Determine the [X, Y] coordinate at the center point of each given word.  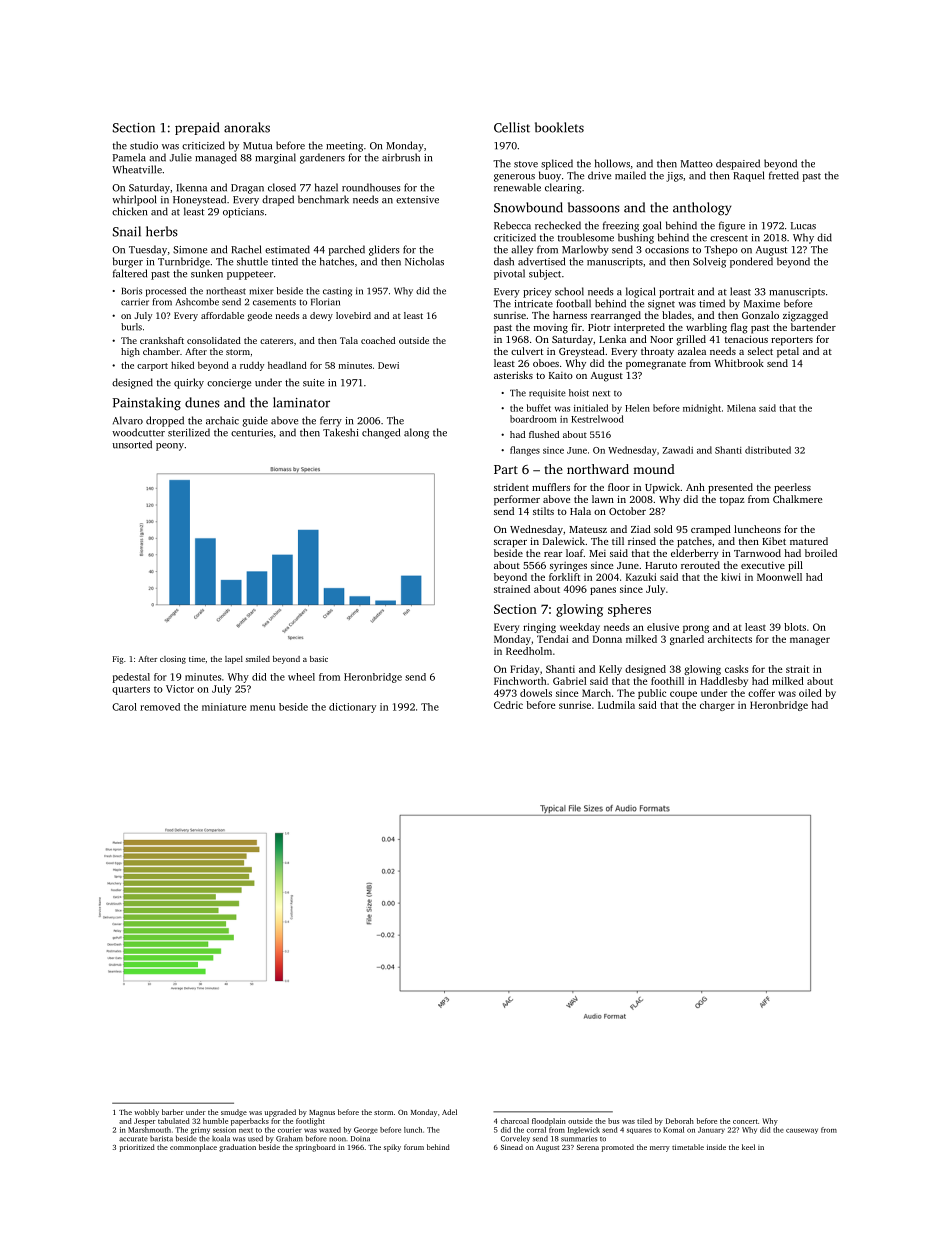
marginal [275, 158]
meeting [344, 147]
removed [160, 707]
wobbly [146, 1113]
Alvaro [128, 420]
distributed [768, 450]
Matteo [697, 164]
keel [748, 1147]
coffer [761, 693]
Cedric [508, 705]
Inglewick [584, 1130]
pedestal [131, 678]
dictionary [352, 708]
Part [506, 469]
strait [797, 669]
